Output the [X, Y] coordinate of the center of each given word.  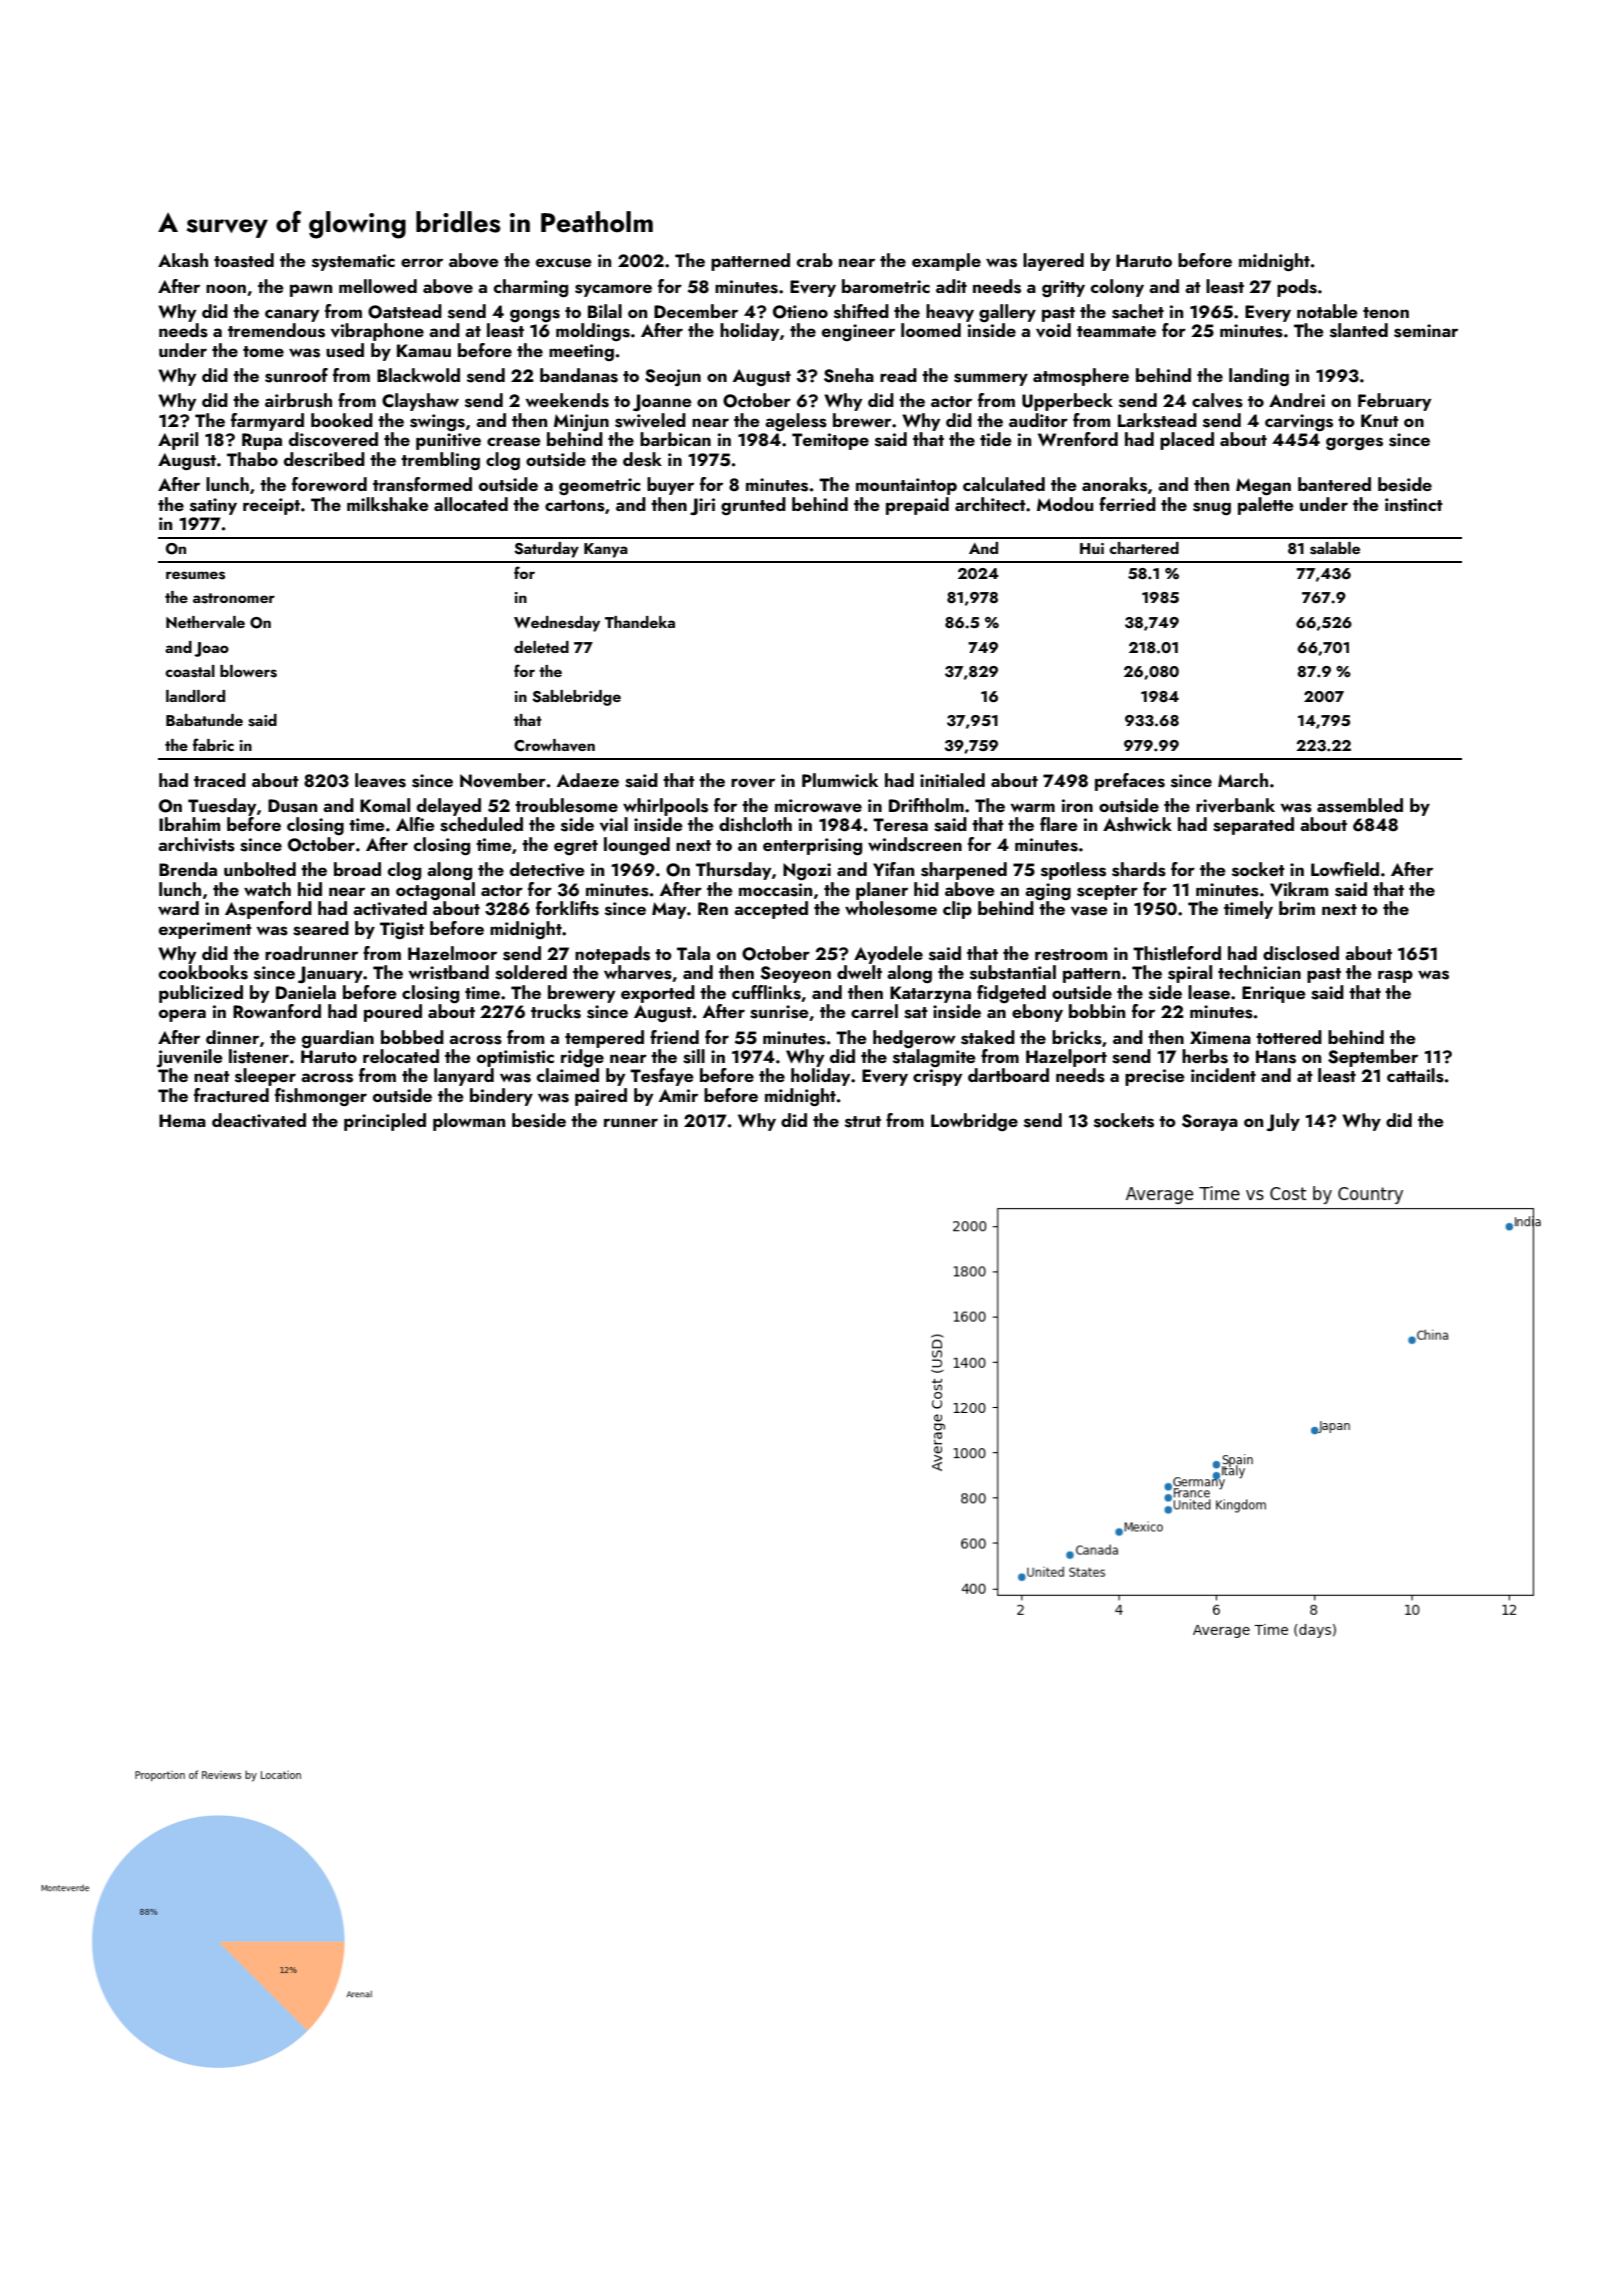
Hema [182, 1120]
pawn [311, 290]
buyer [670, 486]
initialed [952, 780]
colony [1117, 288]
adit [951, 286]
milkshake [388, 504]
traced [220, 780]
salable [1335, 548]
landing [1259, 377]
